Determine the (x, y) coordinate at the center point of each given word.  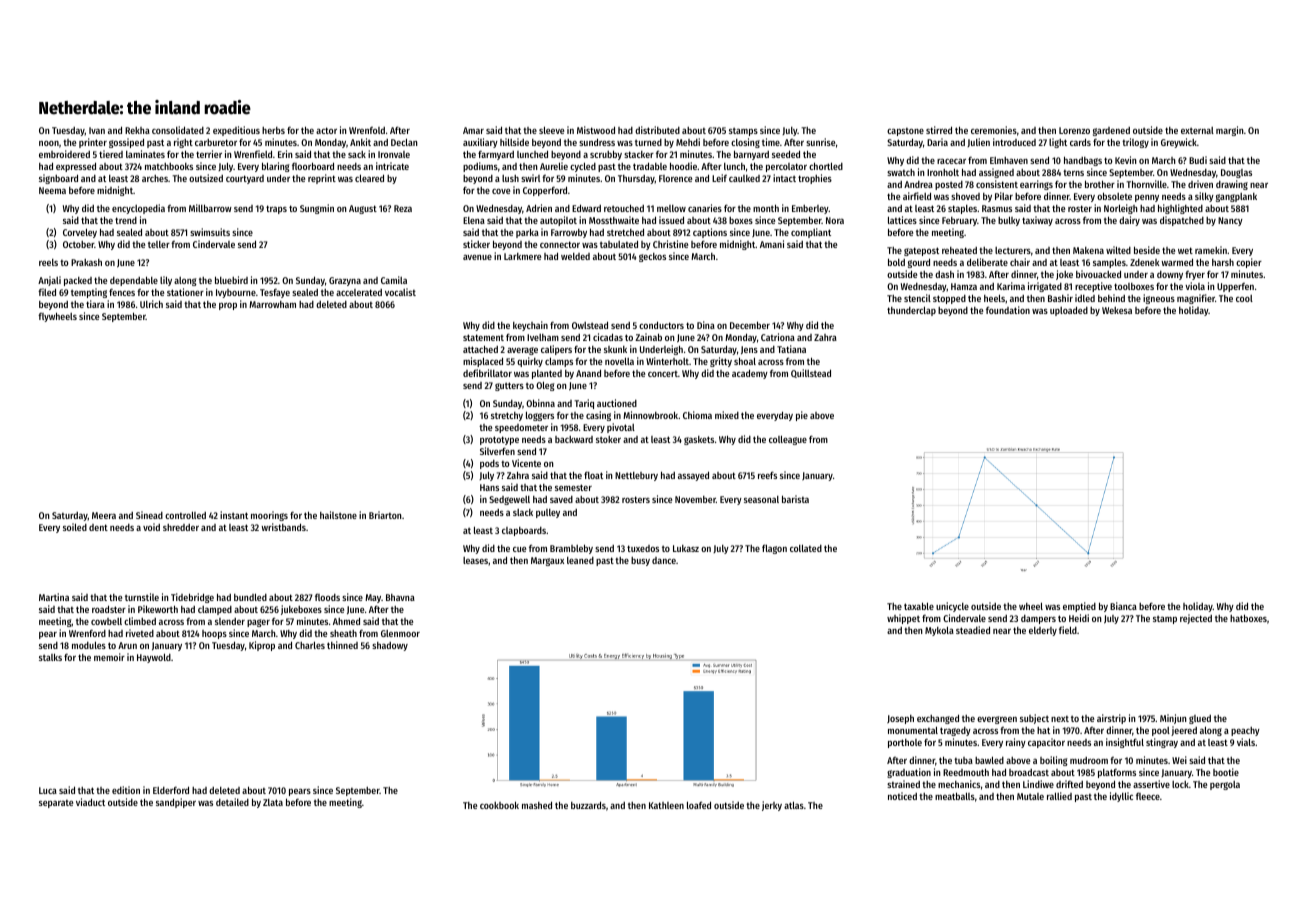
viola (1195, 286)
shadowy (390, 646)
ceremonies (994, 130)
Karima (1011, 286)
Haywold (154, 658)
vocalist (400, 292)
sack (357, 154)
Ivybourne (236, 293)
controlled (185, 515)
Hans (489, 487)
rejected (1196, 619)
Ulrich (151, 304)
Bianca (1123, 606)
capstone (905, 132)
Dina (706, 325)
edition (126, 790)
